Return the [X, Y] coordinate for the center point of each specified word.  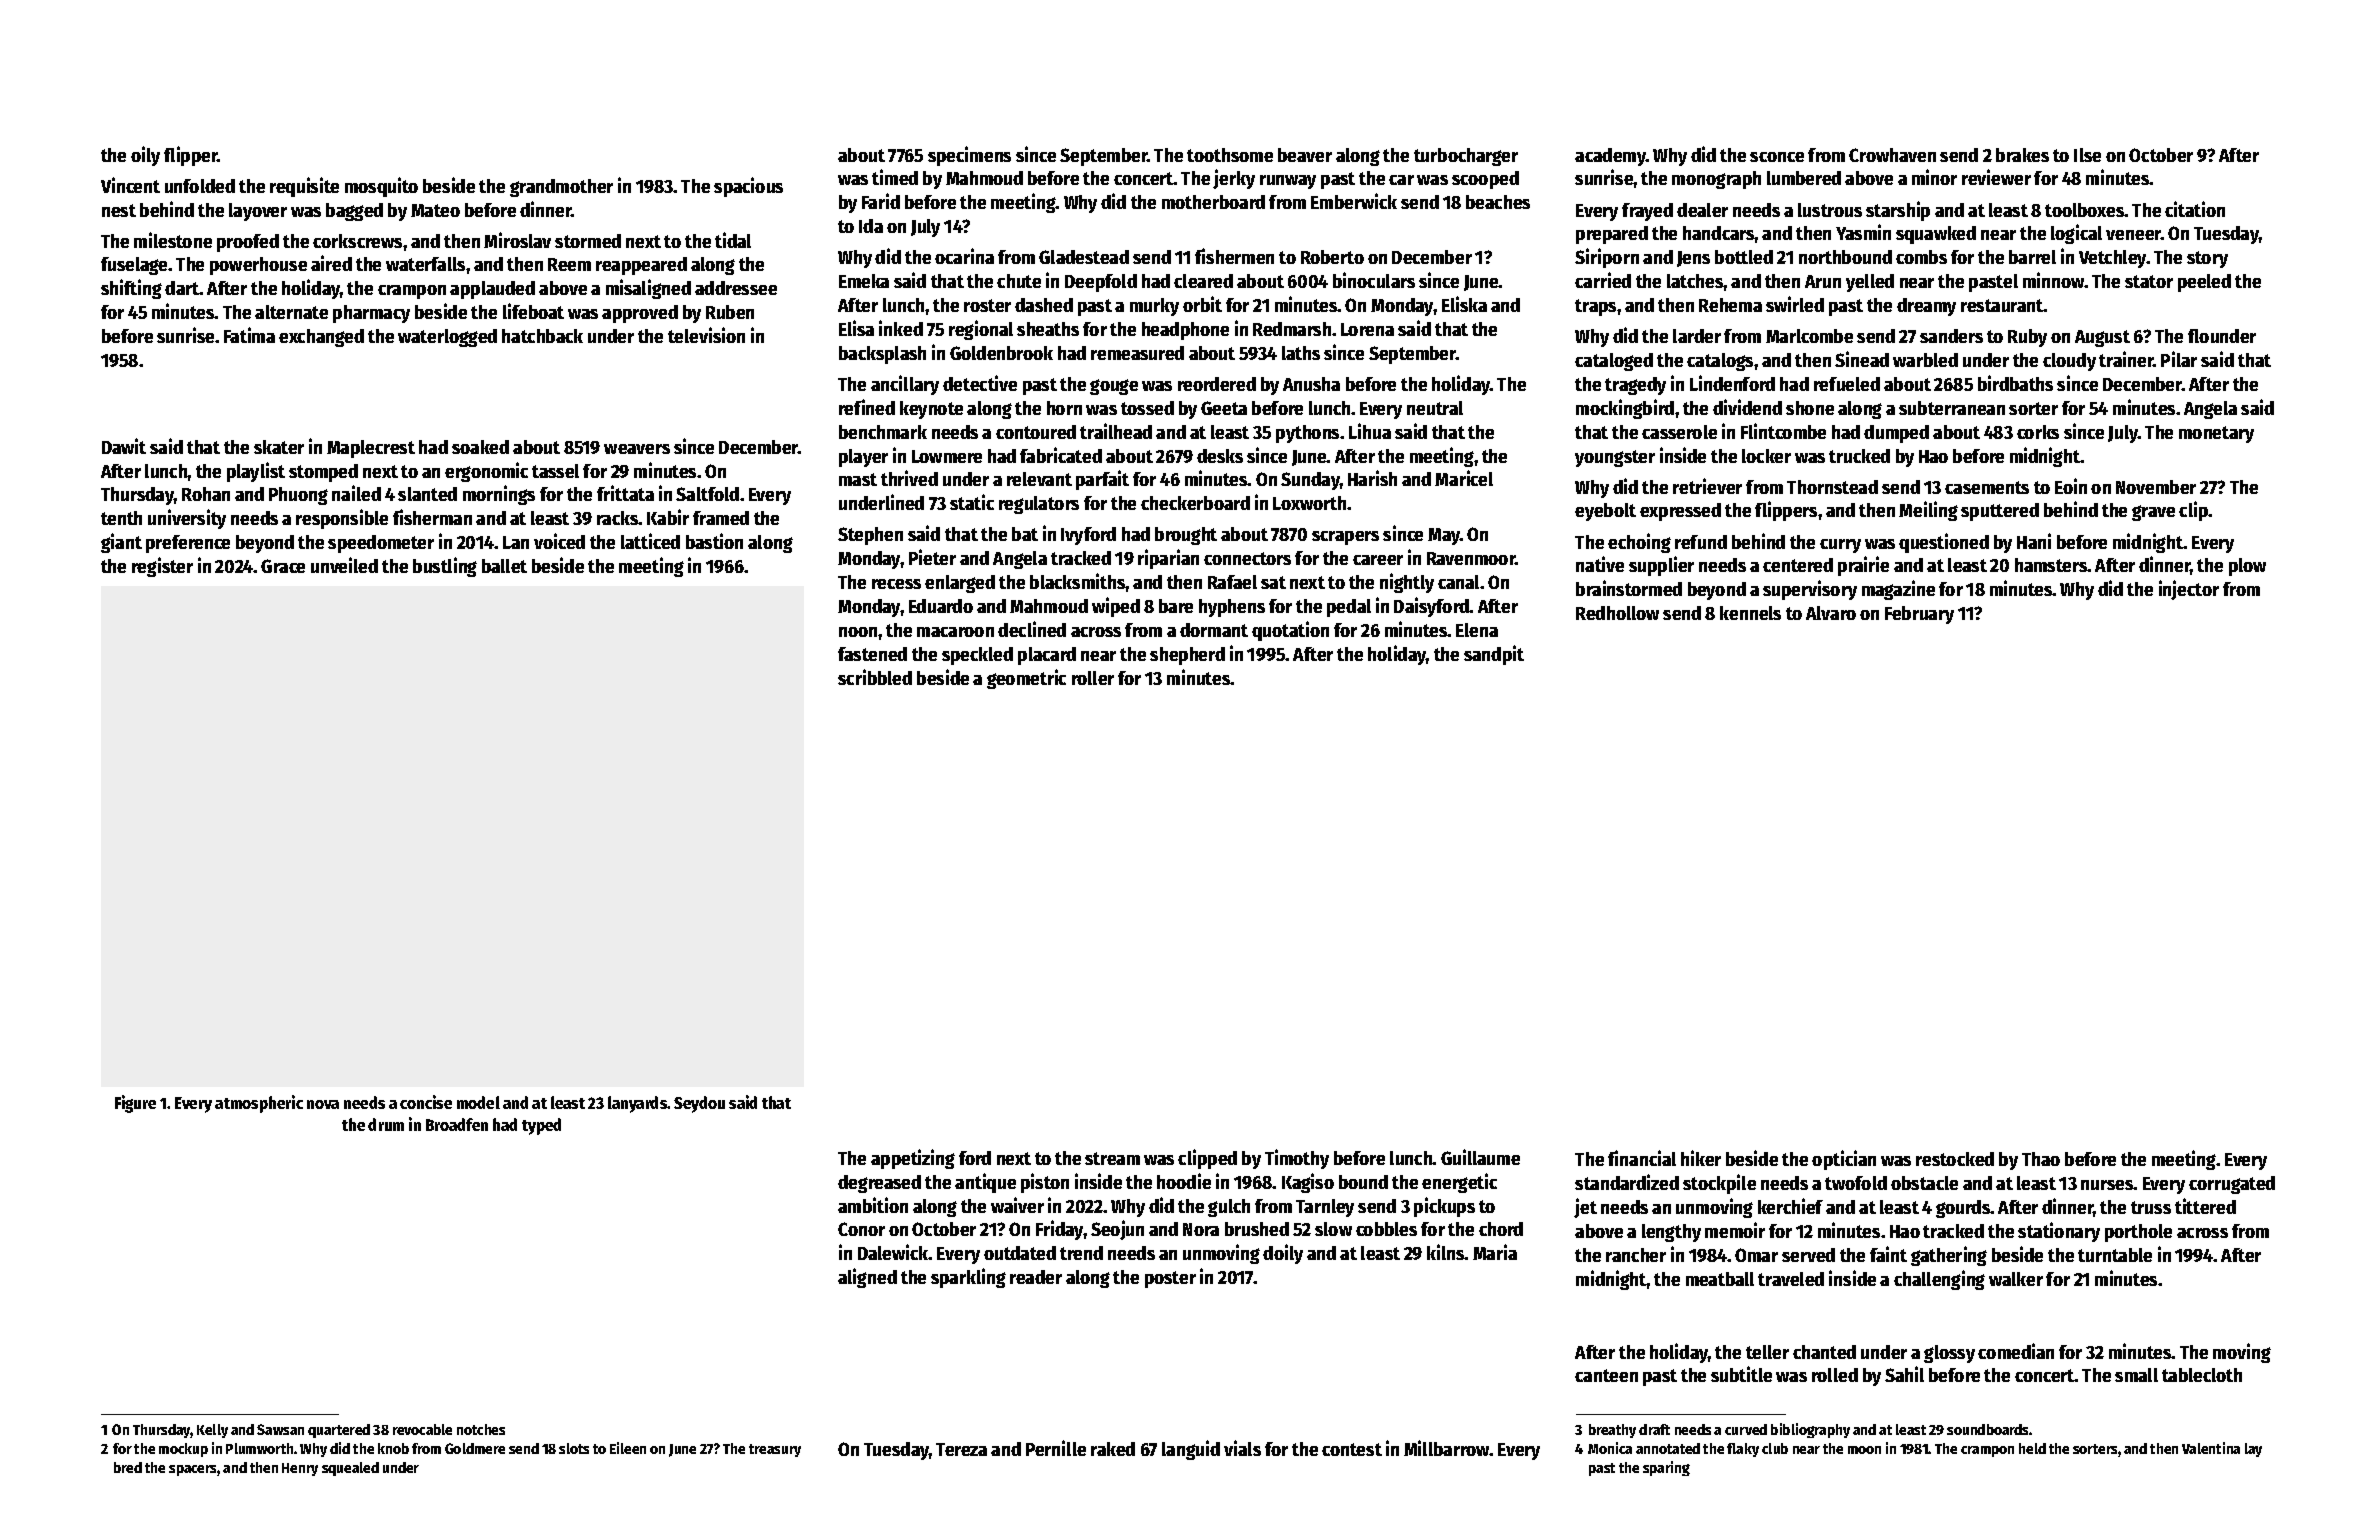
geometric [1026, 679]
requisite [304, 187]
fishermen [1234, 256]
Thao [2041, 1159]
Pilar [2179, 359]
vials [1242, 1448]
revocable [422, 1429]
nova [323, 1104]
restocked [1955, 1159]
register [162, 567]
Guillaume [1480, 1157]
